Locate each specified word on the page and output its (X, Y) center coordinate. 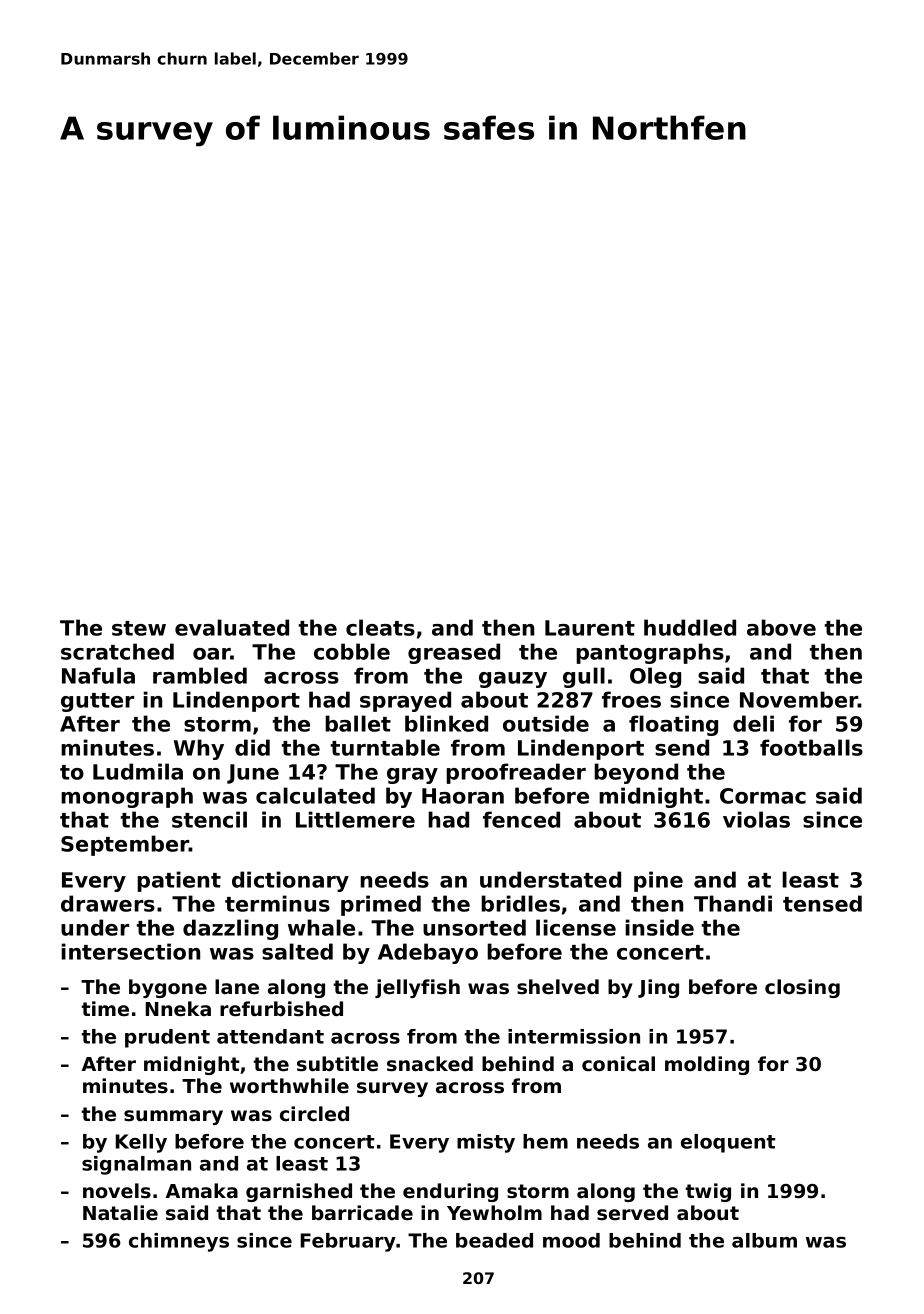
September (125, 845)
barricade (362, 1213)
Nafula (98, 675)
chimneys (179, 1242)
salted (297, 951)
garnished (299, 1192)
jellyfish (417, 988)
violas (756, 819)
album (764, 1240)
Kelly (141, 1143)
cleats (380, 627)
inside (659, 927)
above (781, 627)
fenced (521, 819)
